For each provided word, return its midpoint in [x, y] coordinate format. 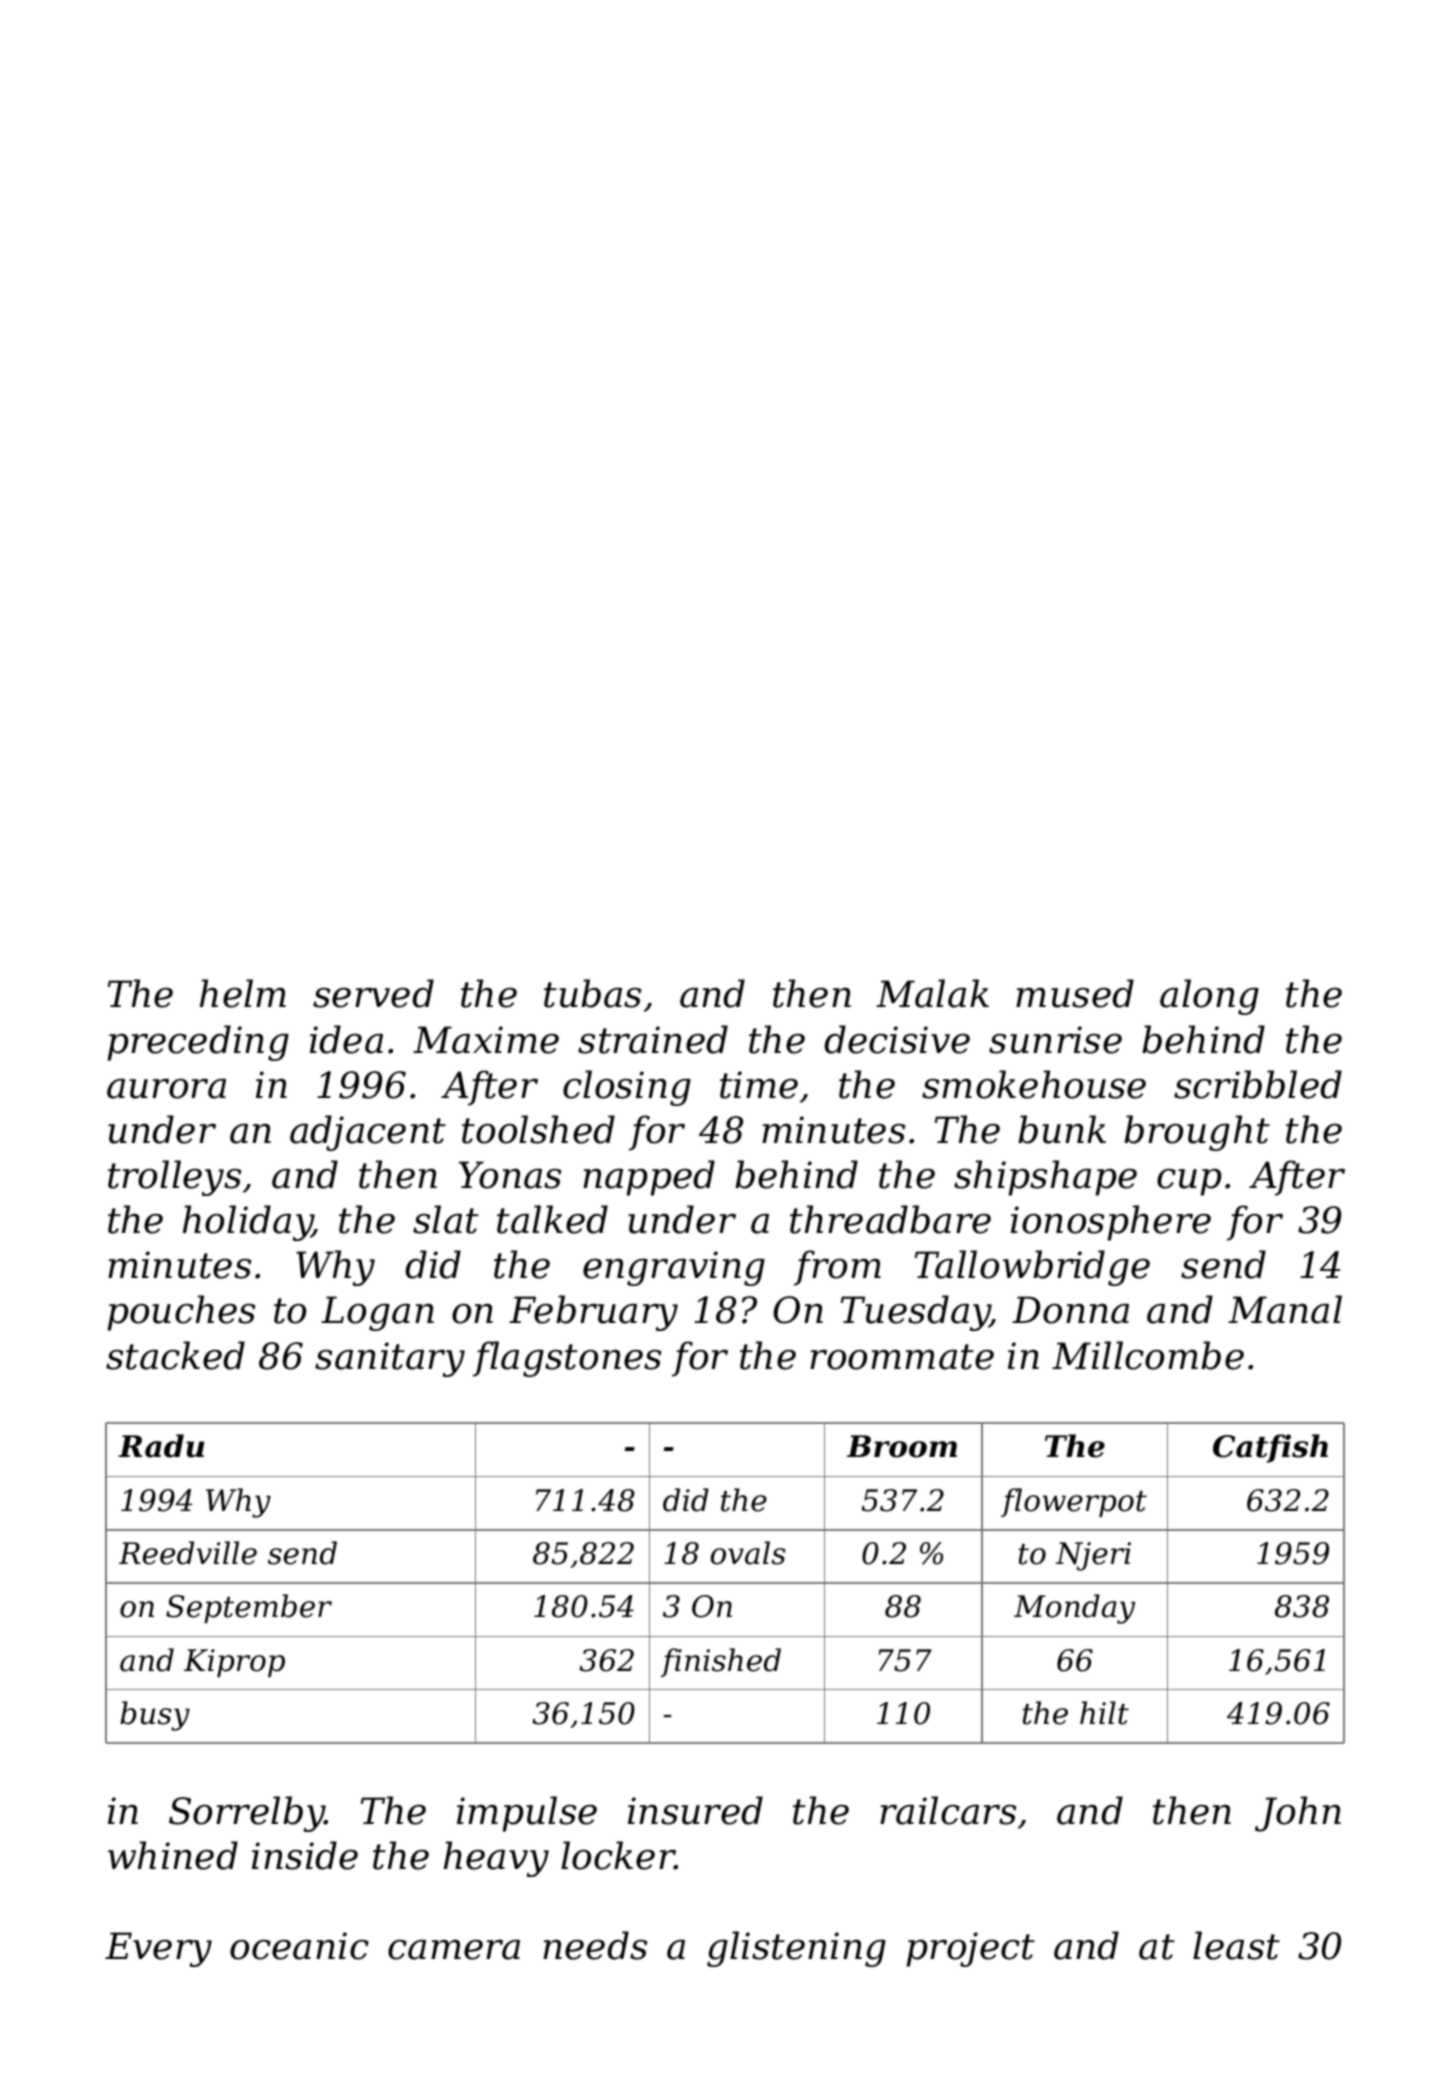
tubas [592, 993]
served [373, 993]
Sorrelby [247, 1814]
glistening [796, 1949]
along [1209, 997]
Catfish [1270, 1448]
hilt [1104, 1713]
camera [454, 1949]
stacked [175, 1355]
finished [721, 1662]
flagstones [567, 1359]
